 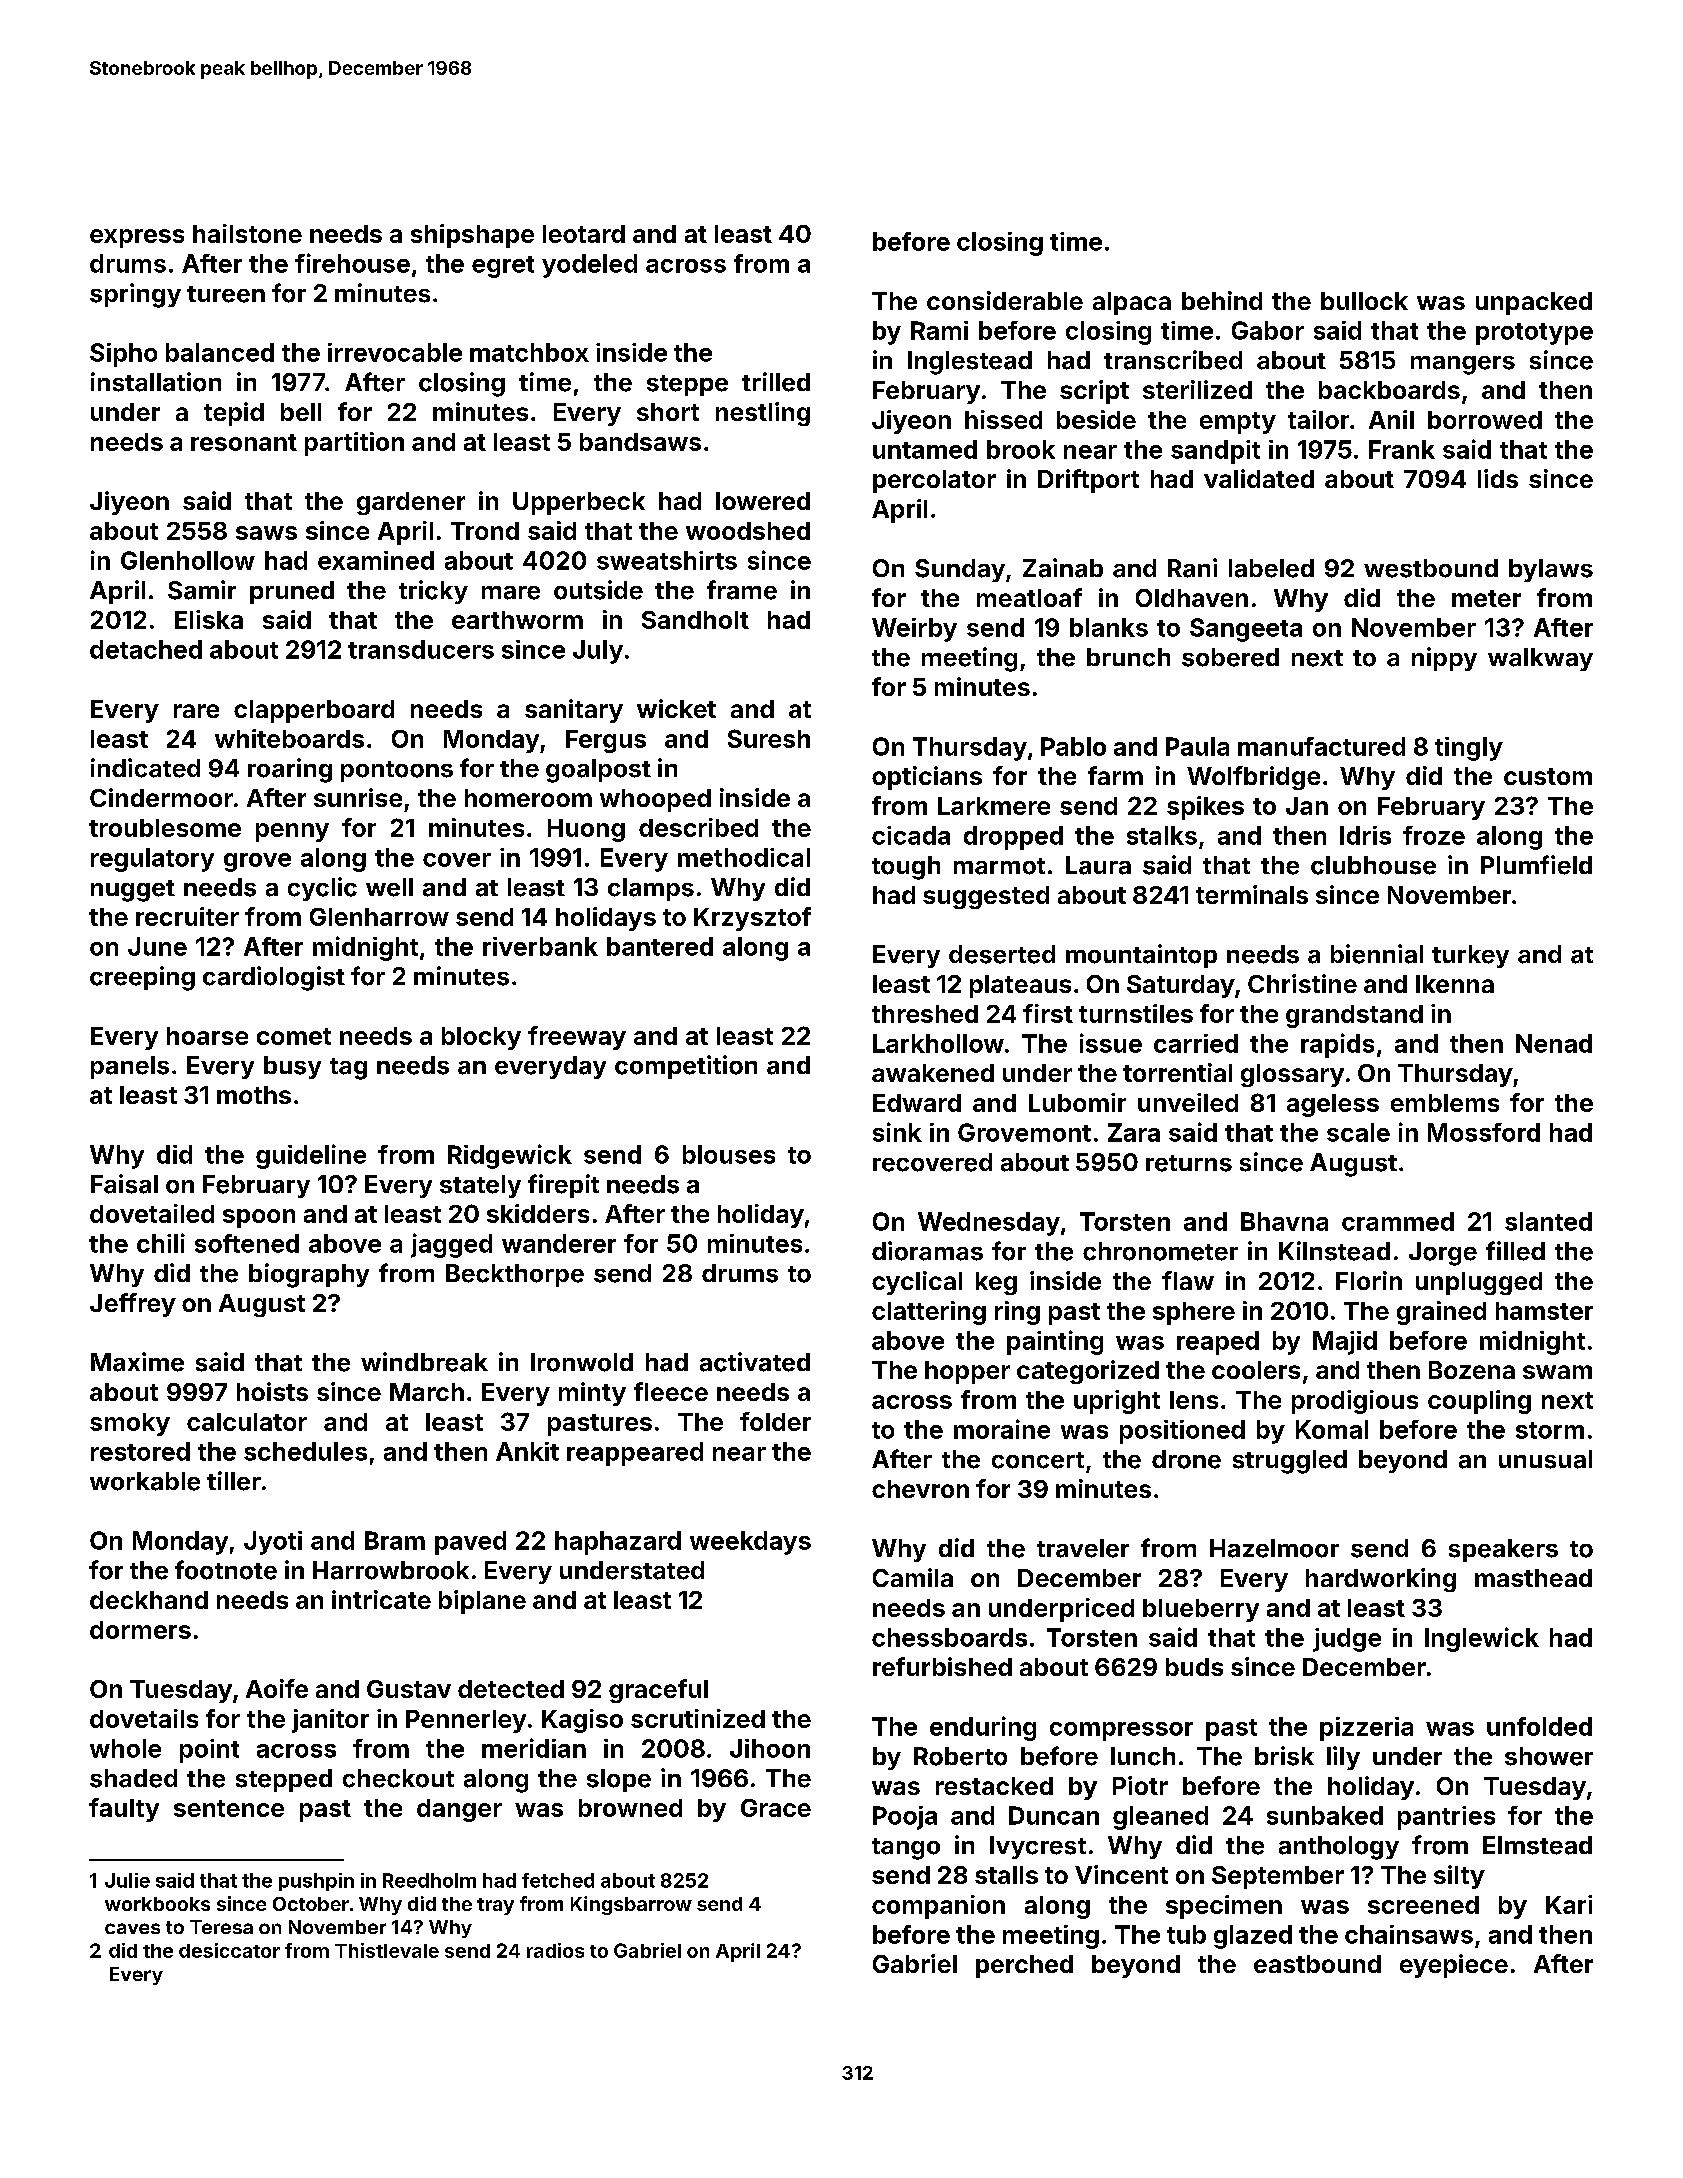 What do you see at coordinates (1441, 1313) in the image?
I see `grained` at bounding box center [1441, 1313].
